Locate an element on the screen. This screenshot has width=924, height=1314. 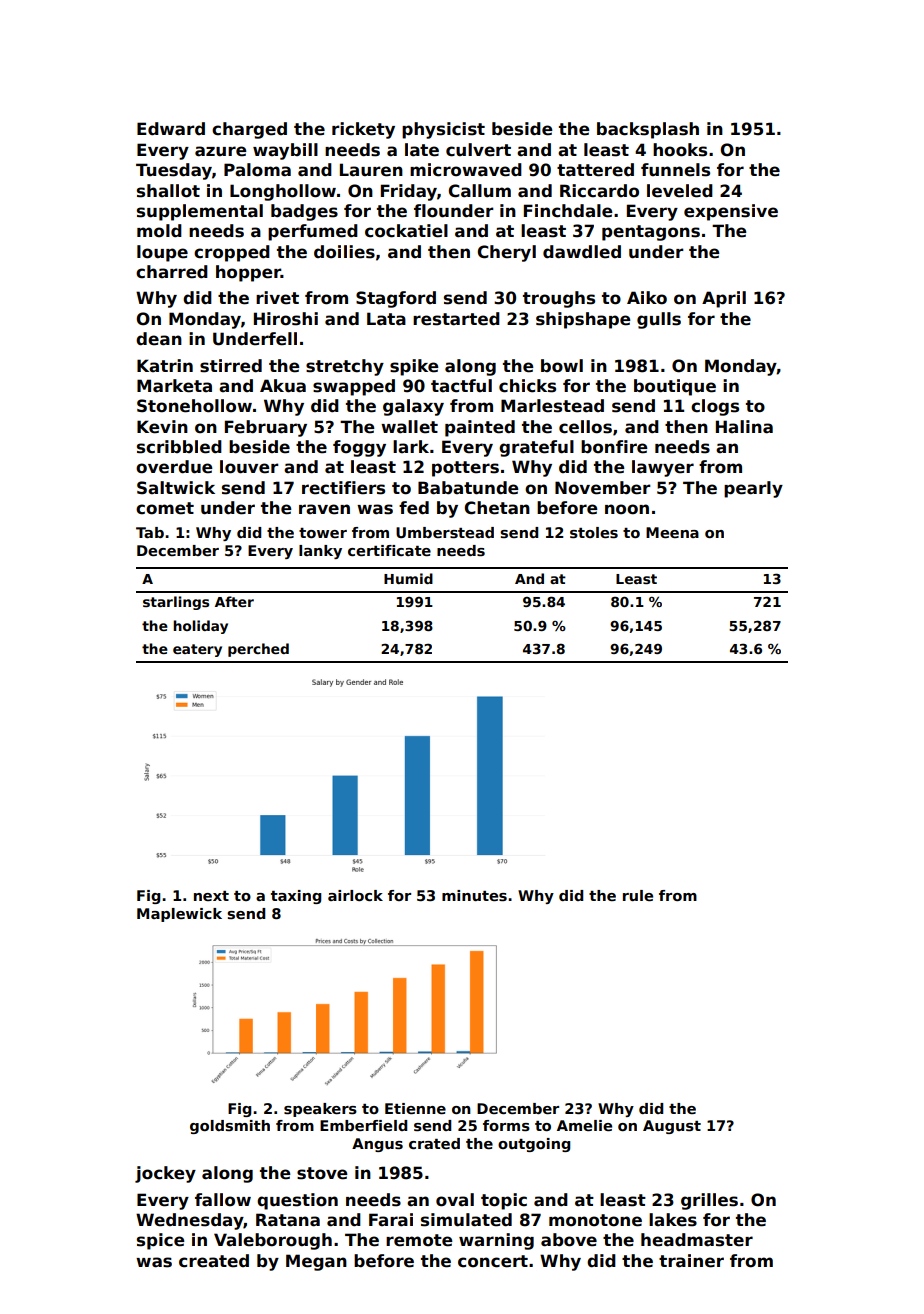
clogs is located at coordinates (715, 407).
